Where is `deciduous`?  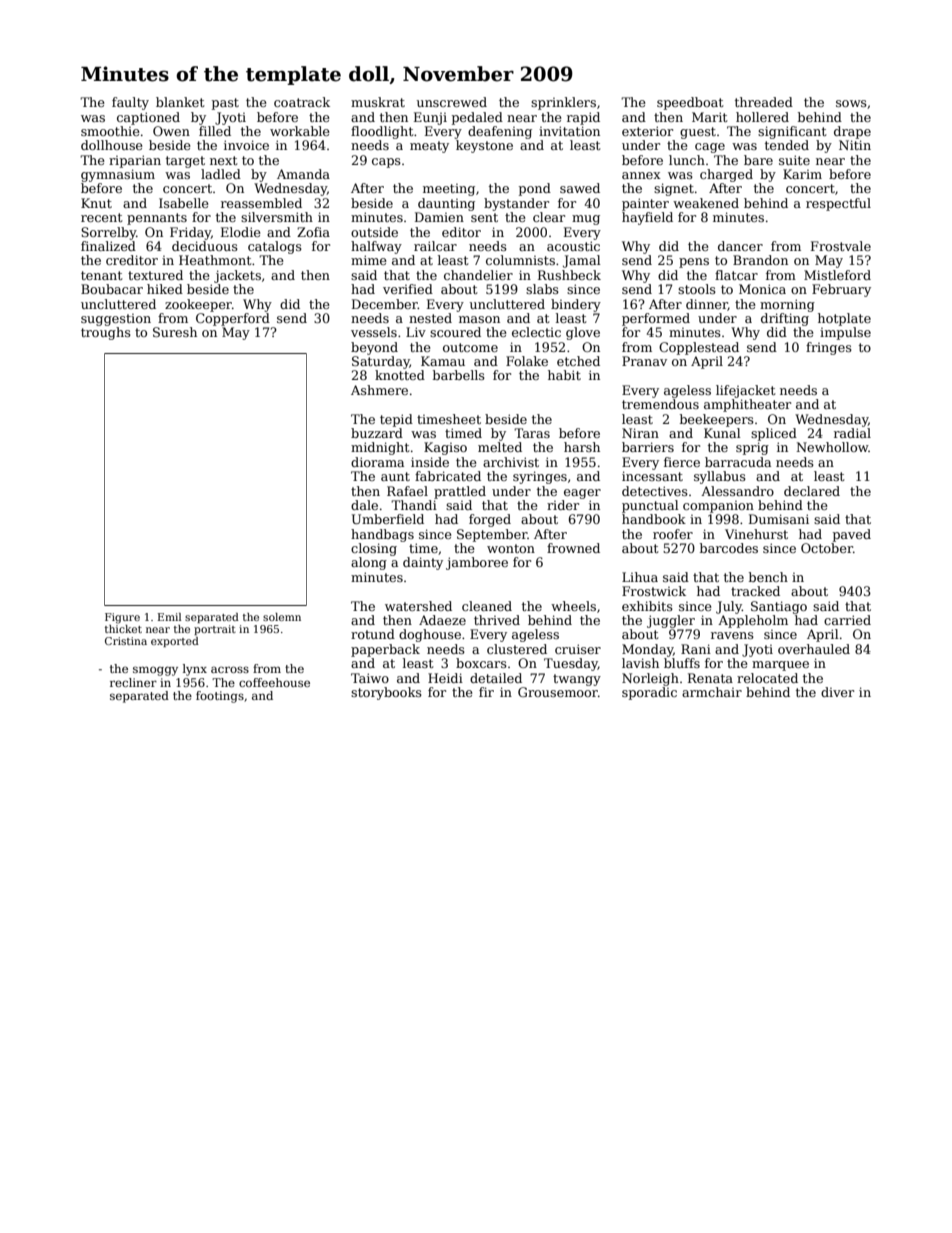
deciduous is located at coordinates (205, 246).
